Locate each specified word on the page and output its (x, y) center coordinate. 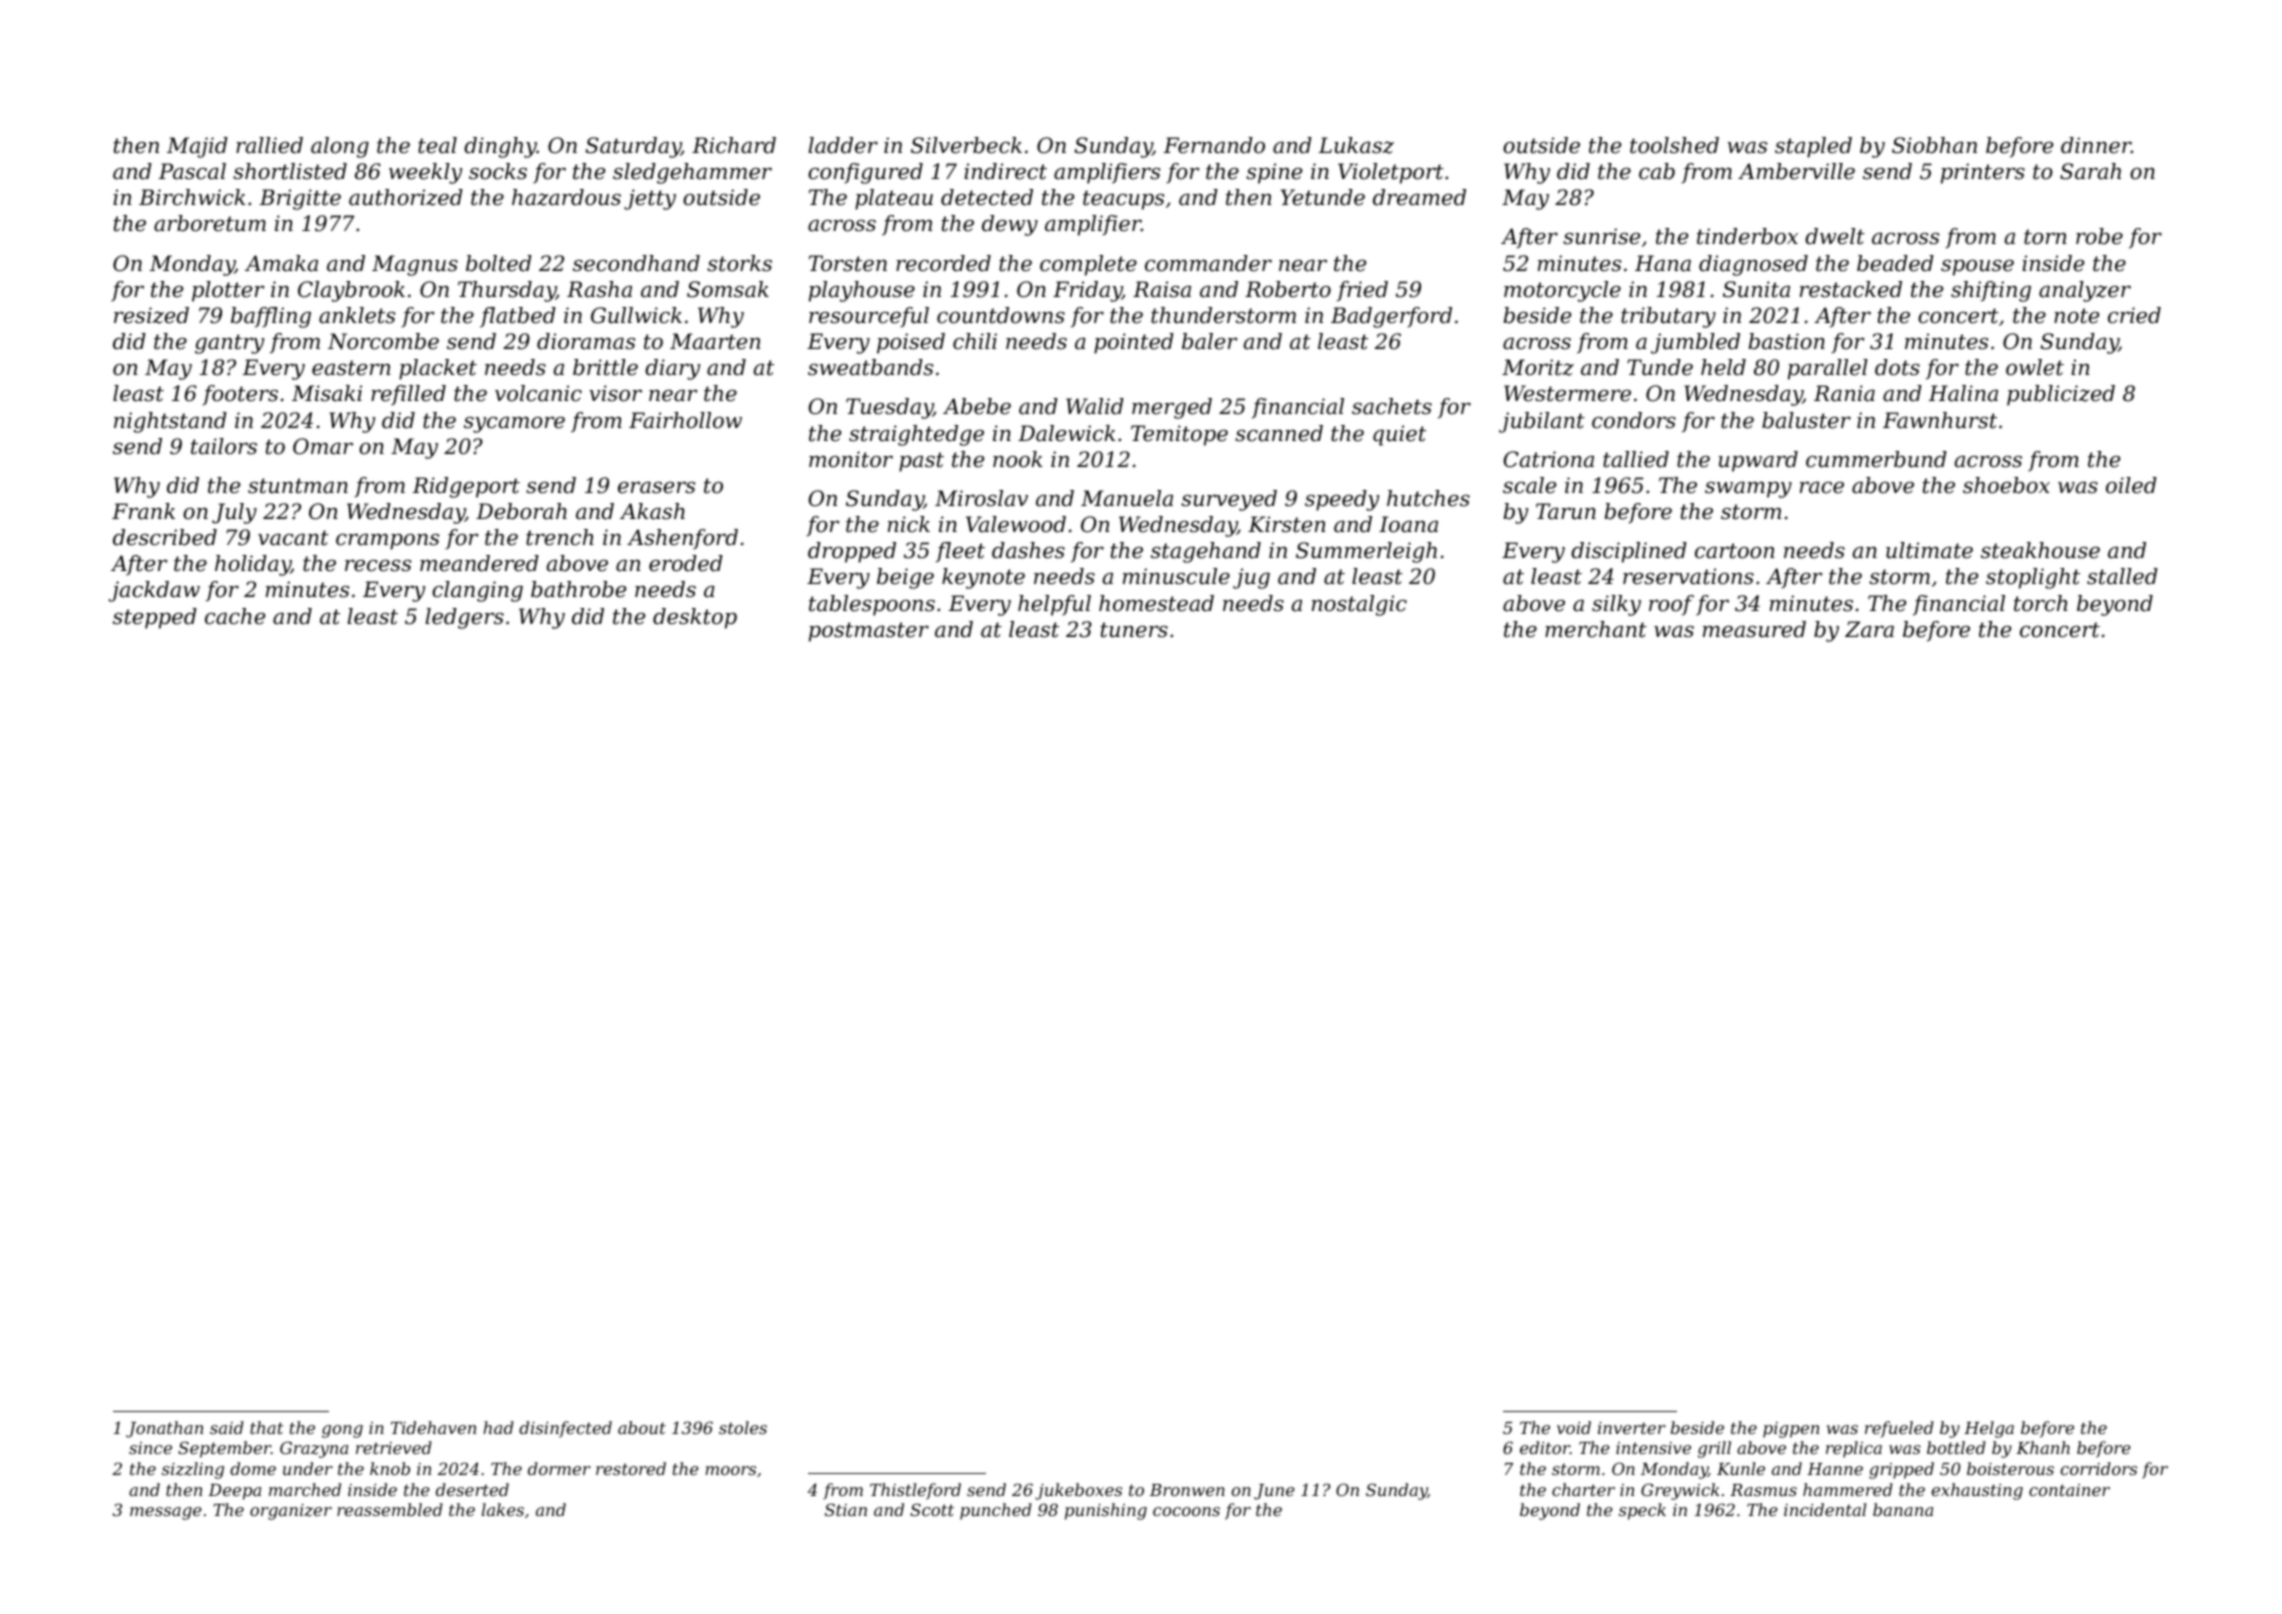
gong (342, 1431)
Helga (1989, 1429)
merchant (1596, 629)
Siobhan (1934, 145)
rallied (269, 145)
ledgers (464, 618)
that (267, 1427)
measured (1754, 629)
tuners (1134, 630)
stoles (743, 1427)
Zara (1869, 629)
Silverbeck (966, 145)
